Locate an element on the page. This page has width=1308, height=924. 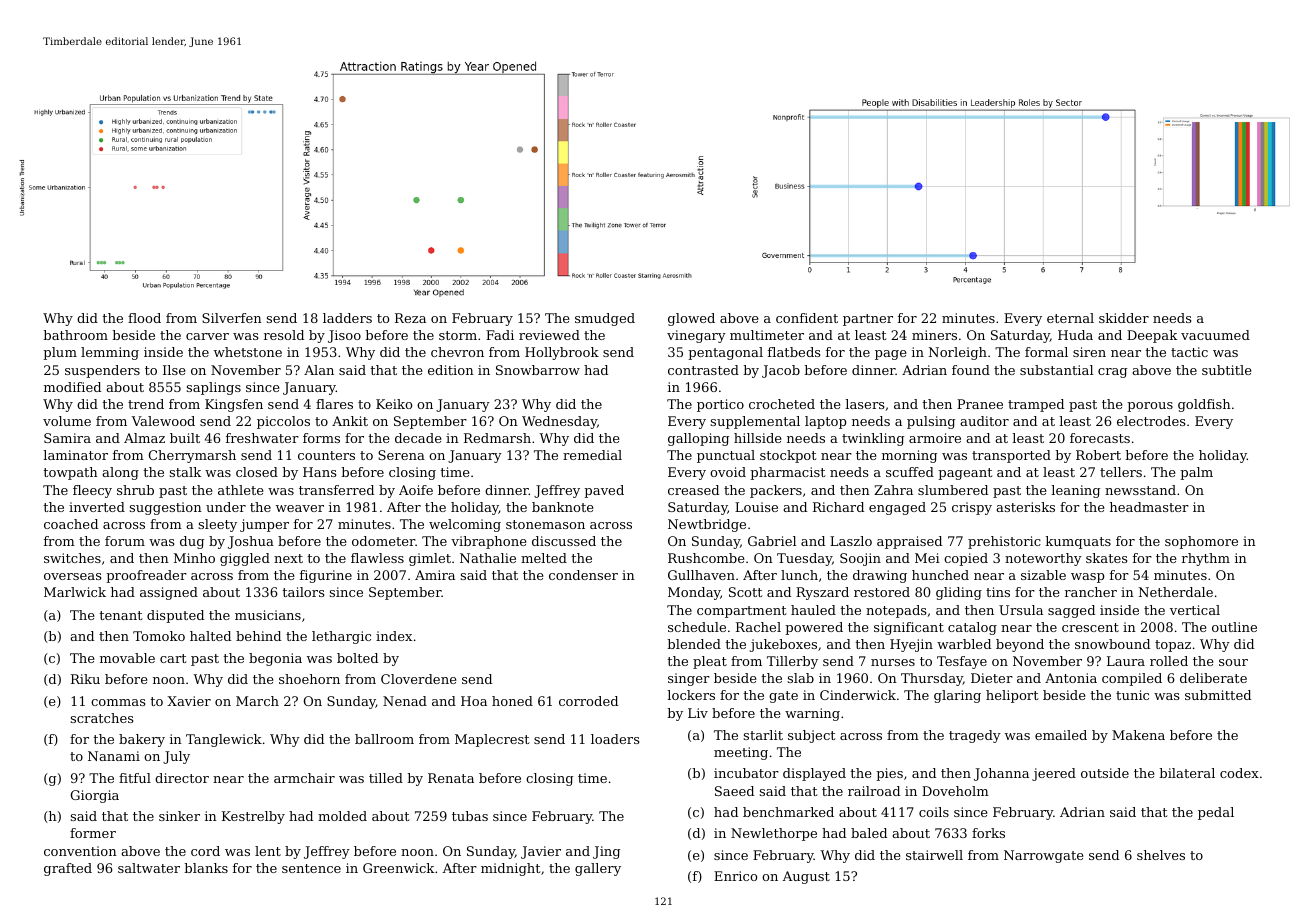
eternal is located at coordinates (1070, 318).
